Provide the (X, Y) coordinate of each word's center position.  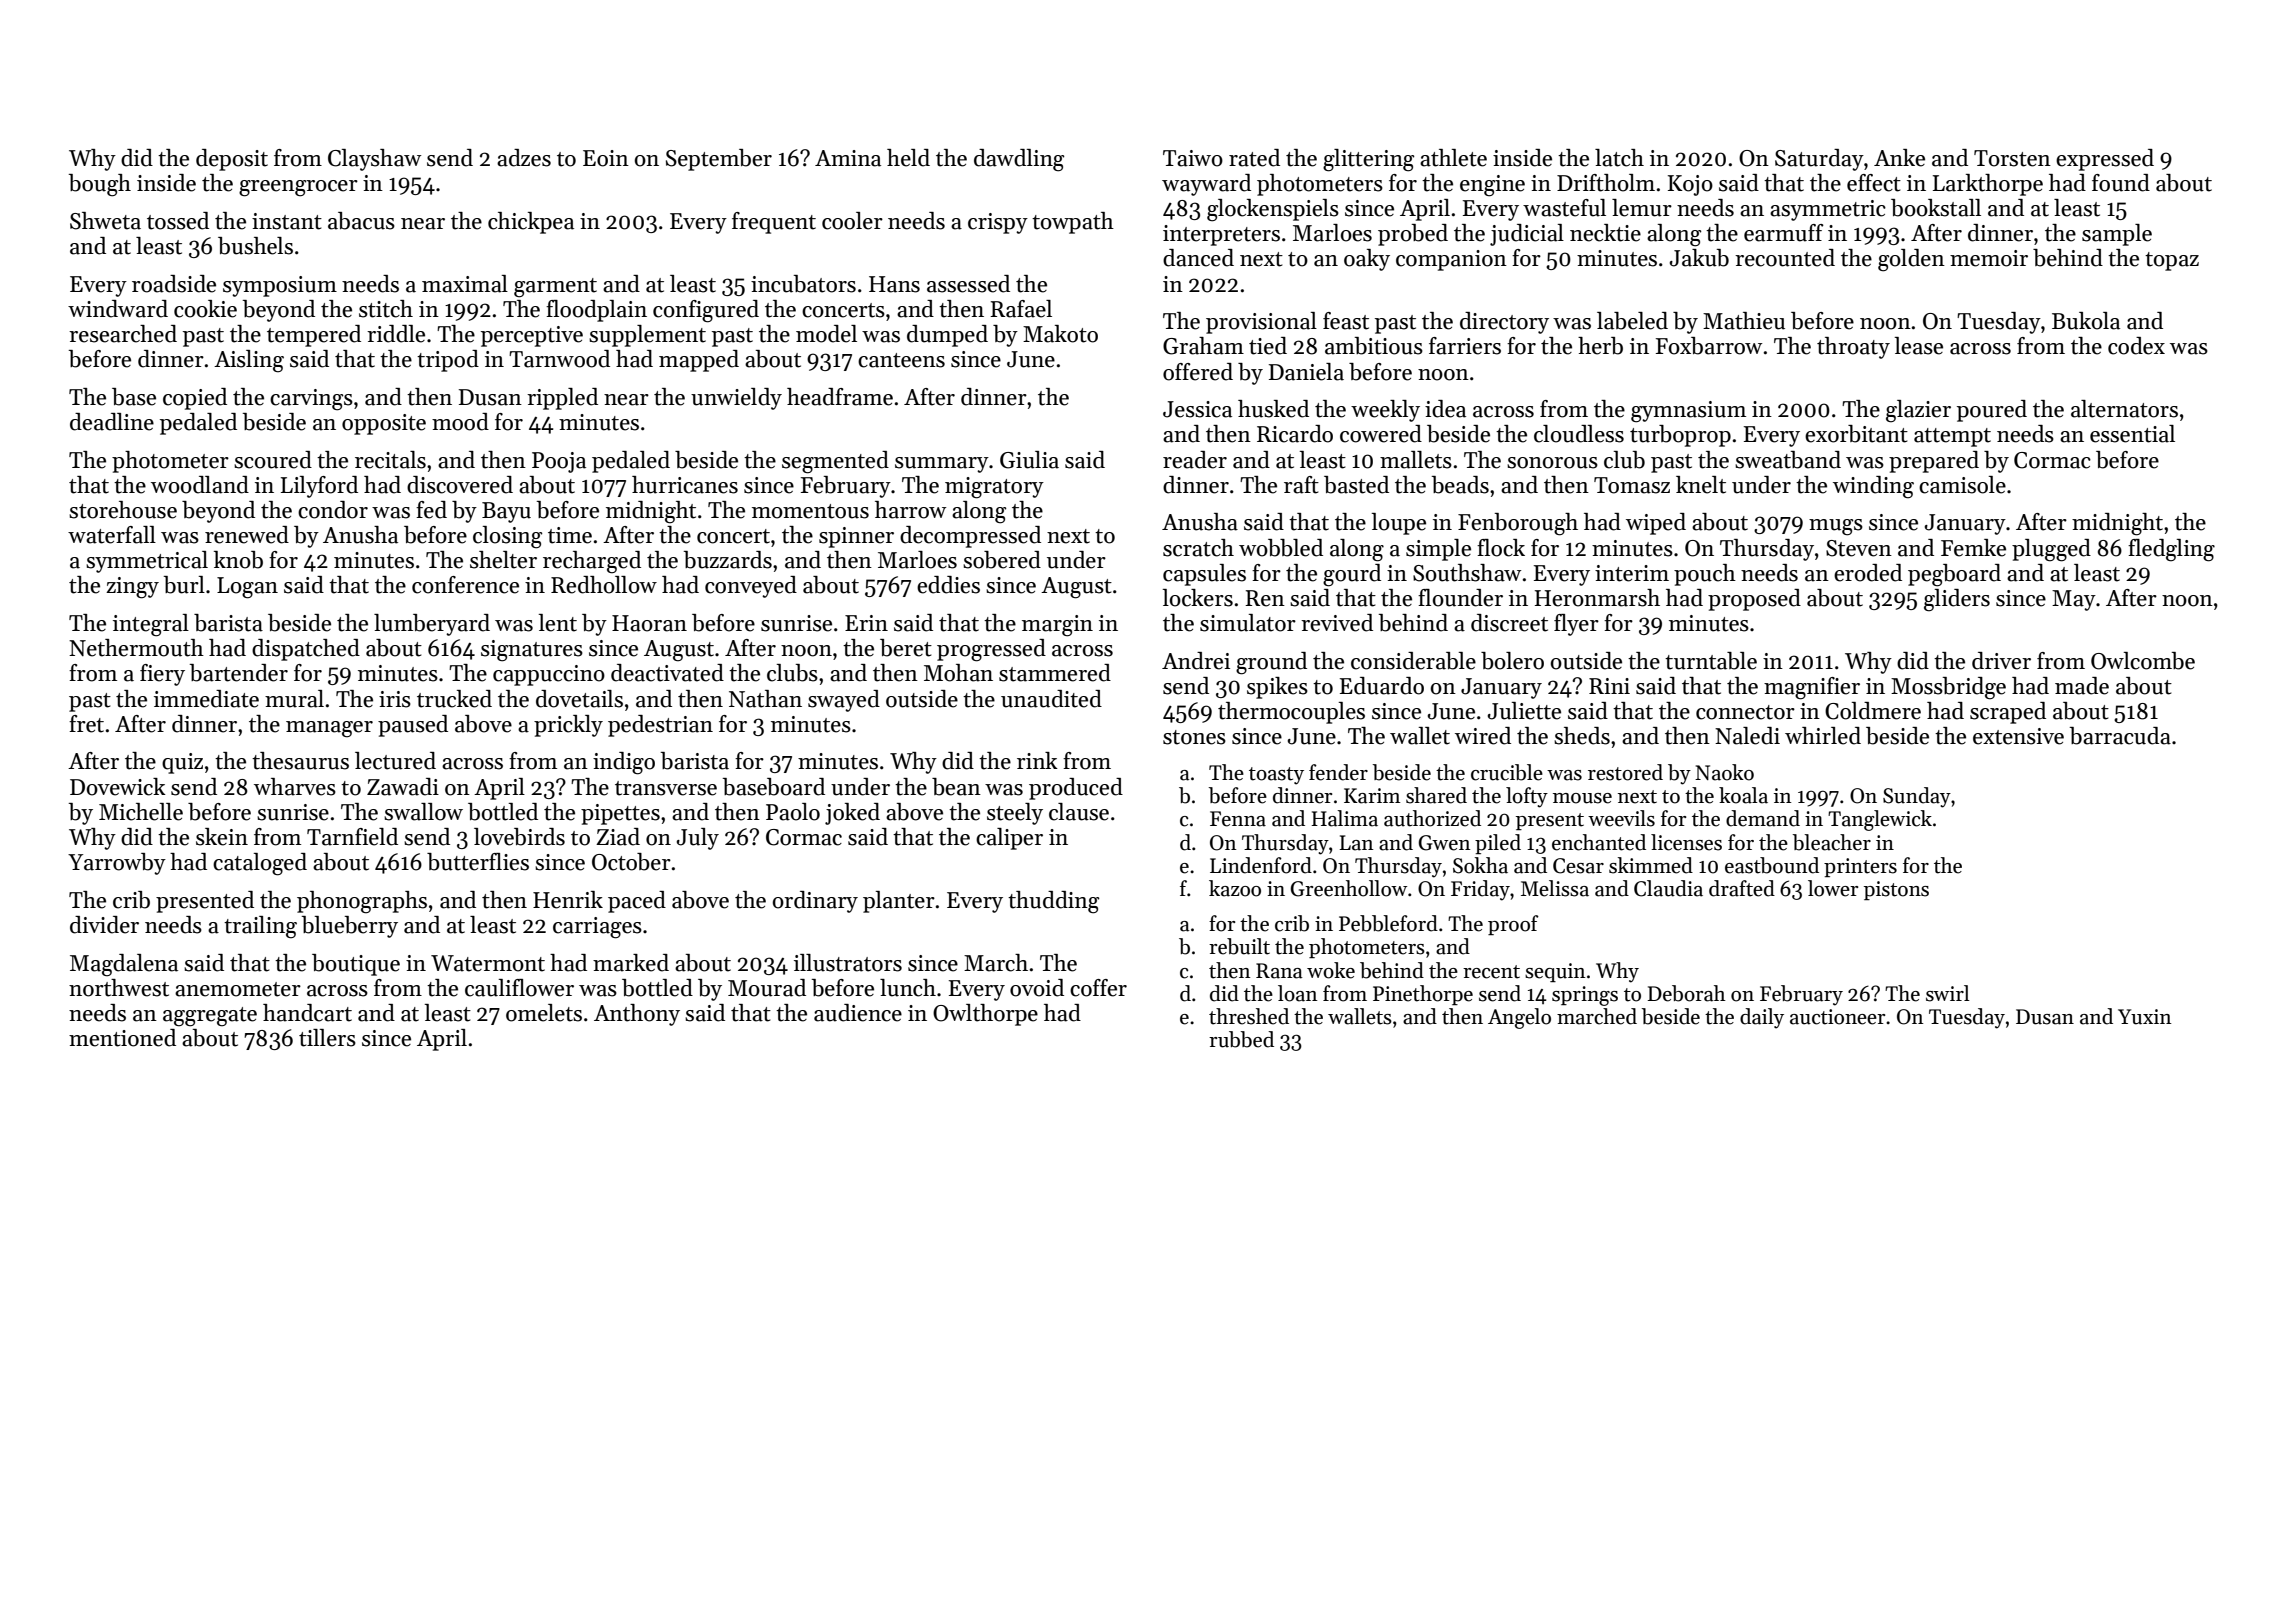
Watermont (488, 963)
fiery (162, 675)
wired (1483, 736)
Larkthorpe (1988, 185)
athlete (1453, 158)
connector (1745, 712)
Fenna (1238, 819)
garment (555, 288)
